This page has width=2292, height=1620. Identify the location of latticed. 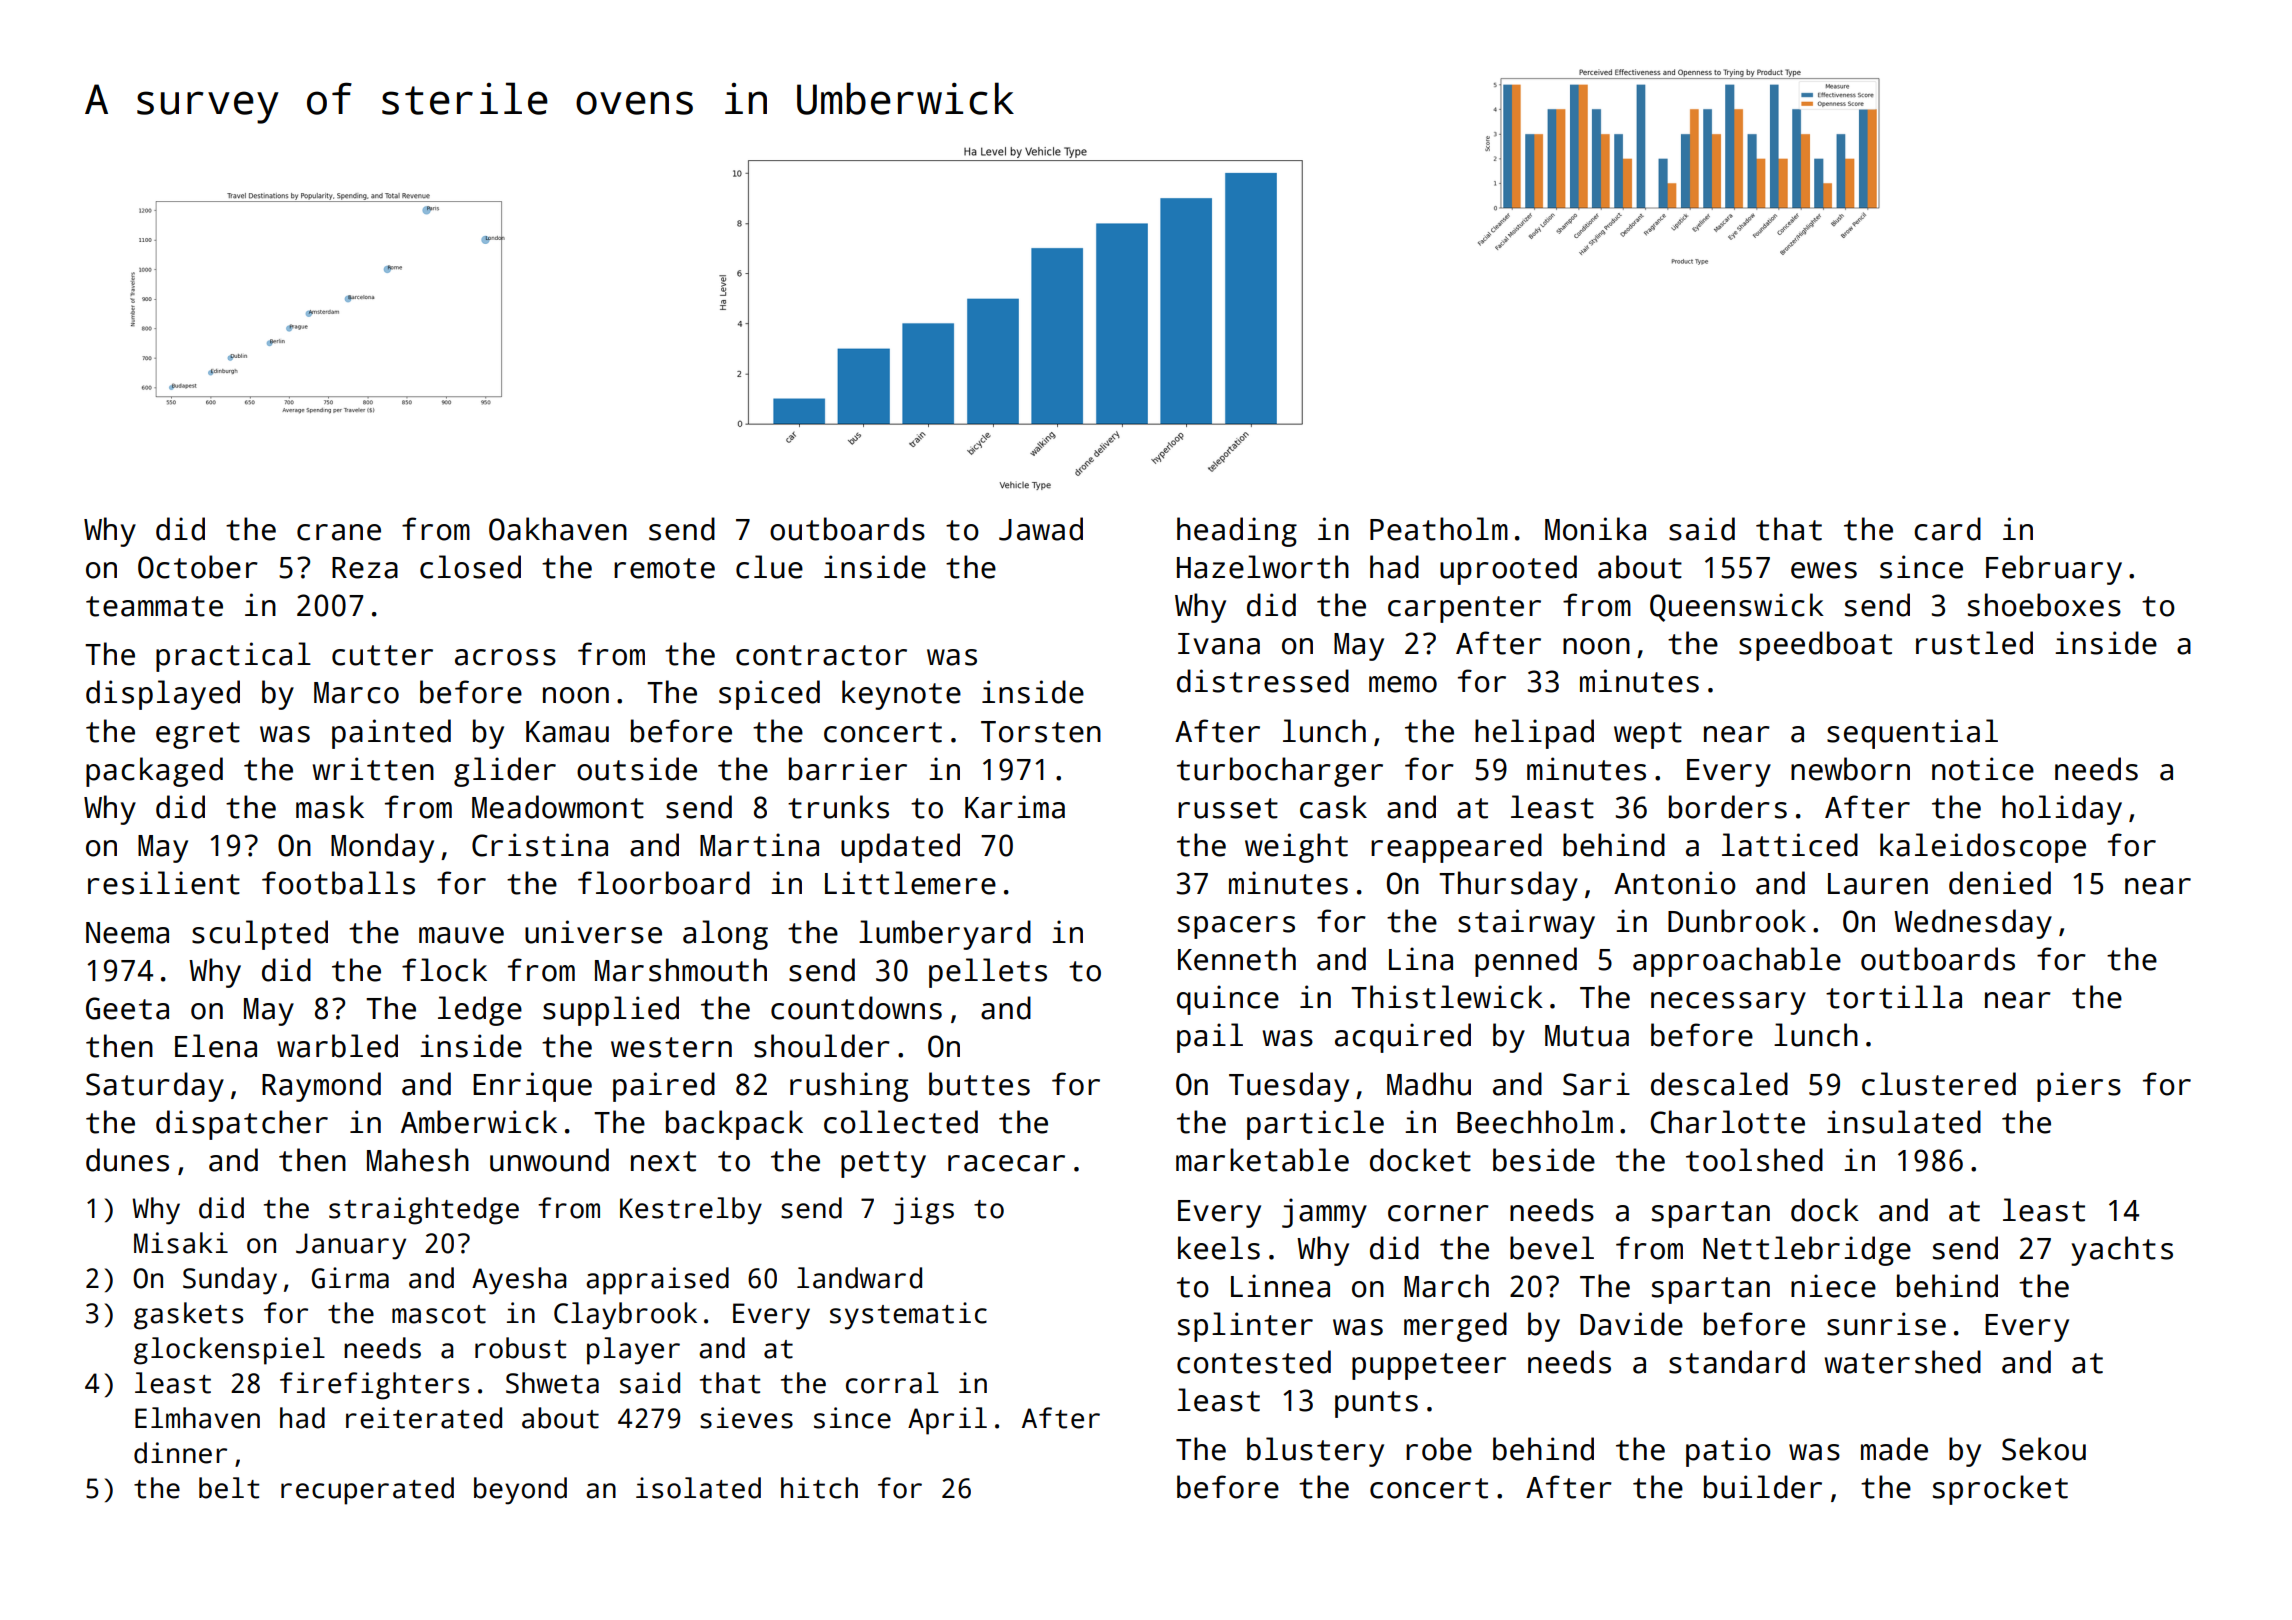
(1790, 845).
